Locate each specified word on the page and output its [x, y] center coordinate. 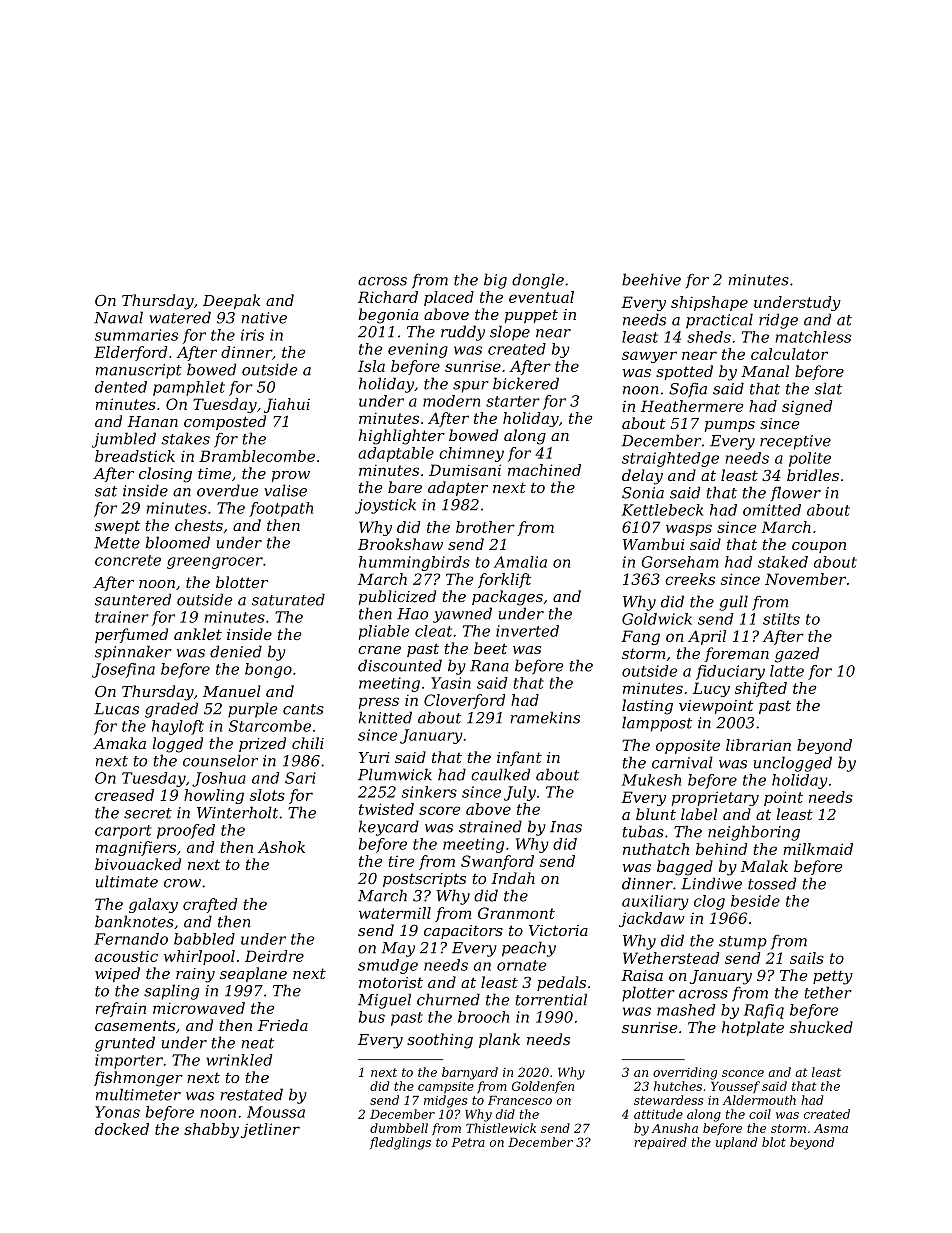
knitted [385, 717]
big [495, 281]
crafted [210, 905]
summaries [136, 335]
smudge [388, 966]
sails [807, 958]
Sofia [688, 390]
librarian [758, 745]
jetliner [270, 1130]
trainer [122, 617]
